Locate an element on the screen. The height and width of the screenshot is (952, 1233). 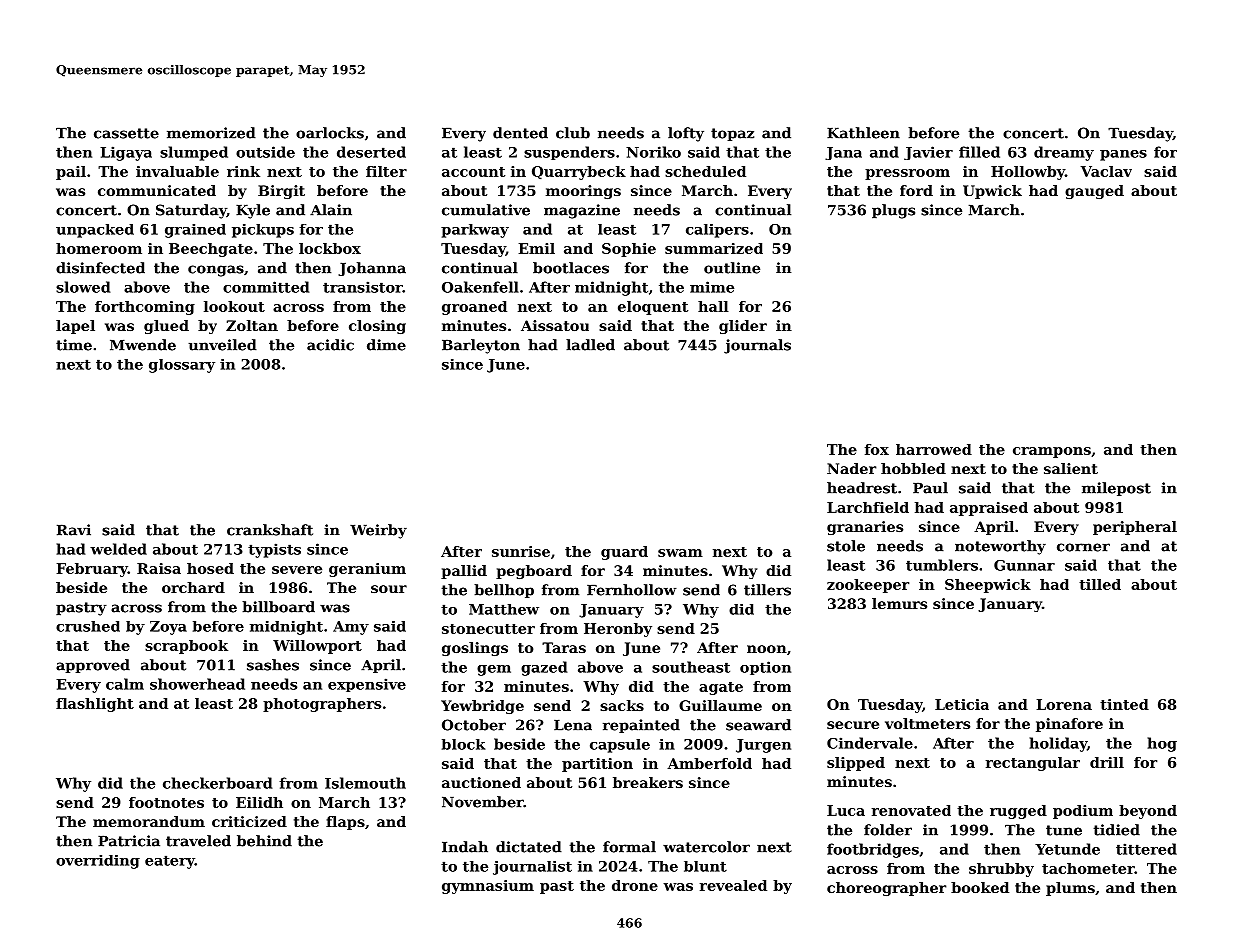
gymnasium is located at coordinates (488, 887).
